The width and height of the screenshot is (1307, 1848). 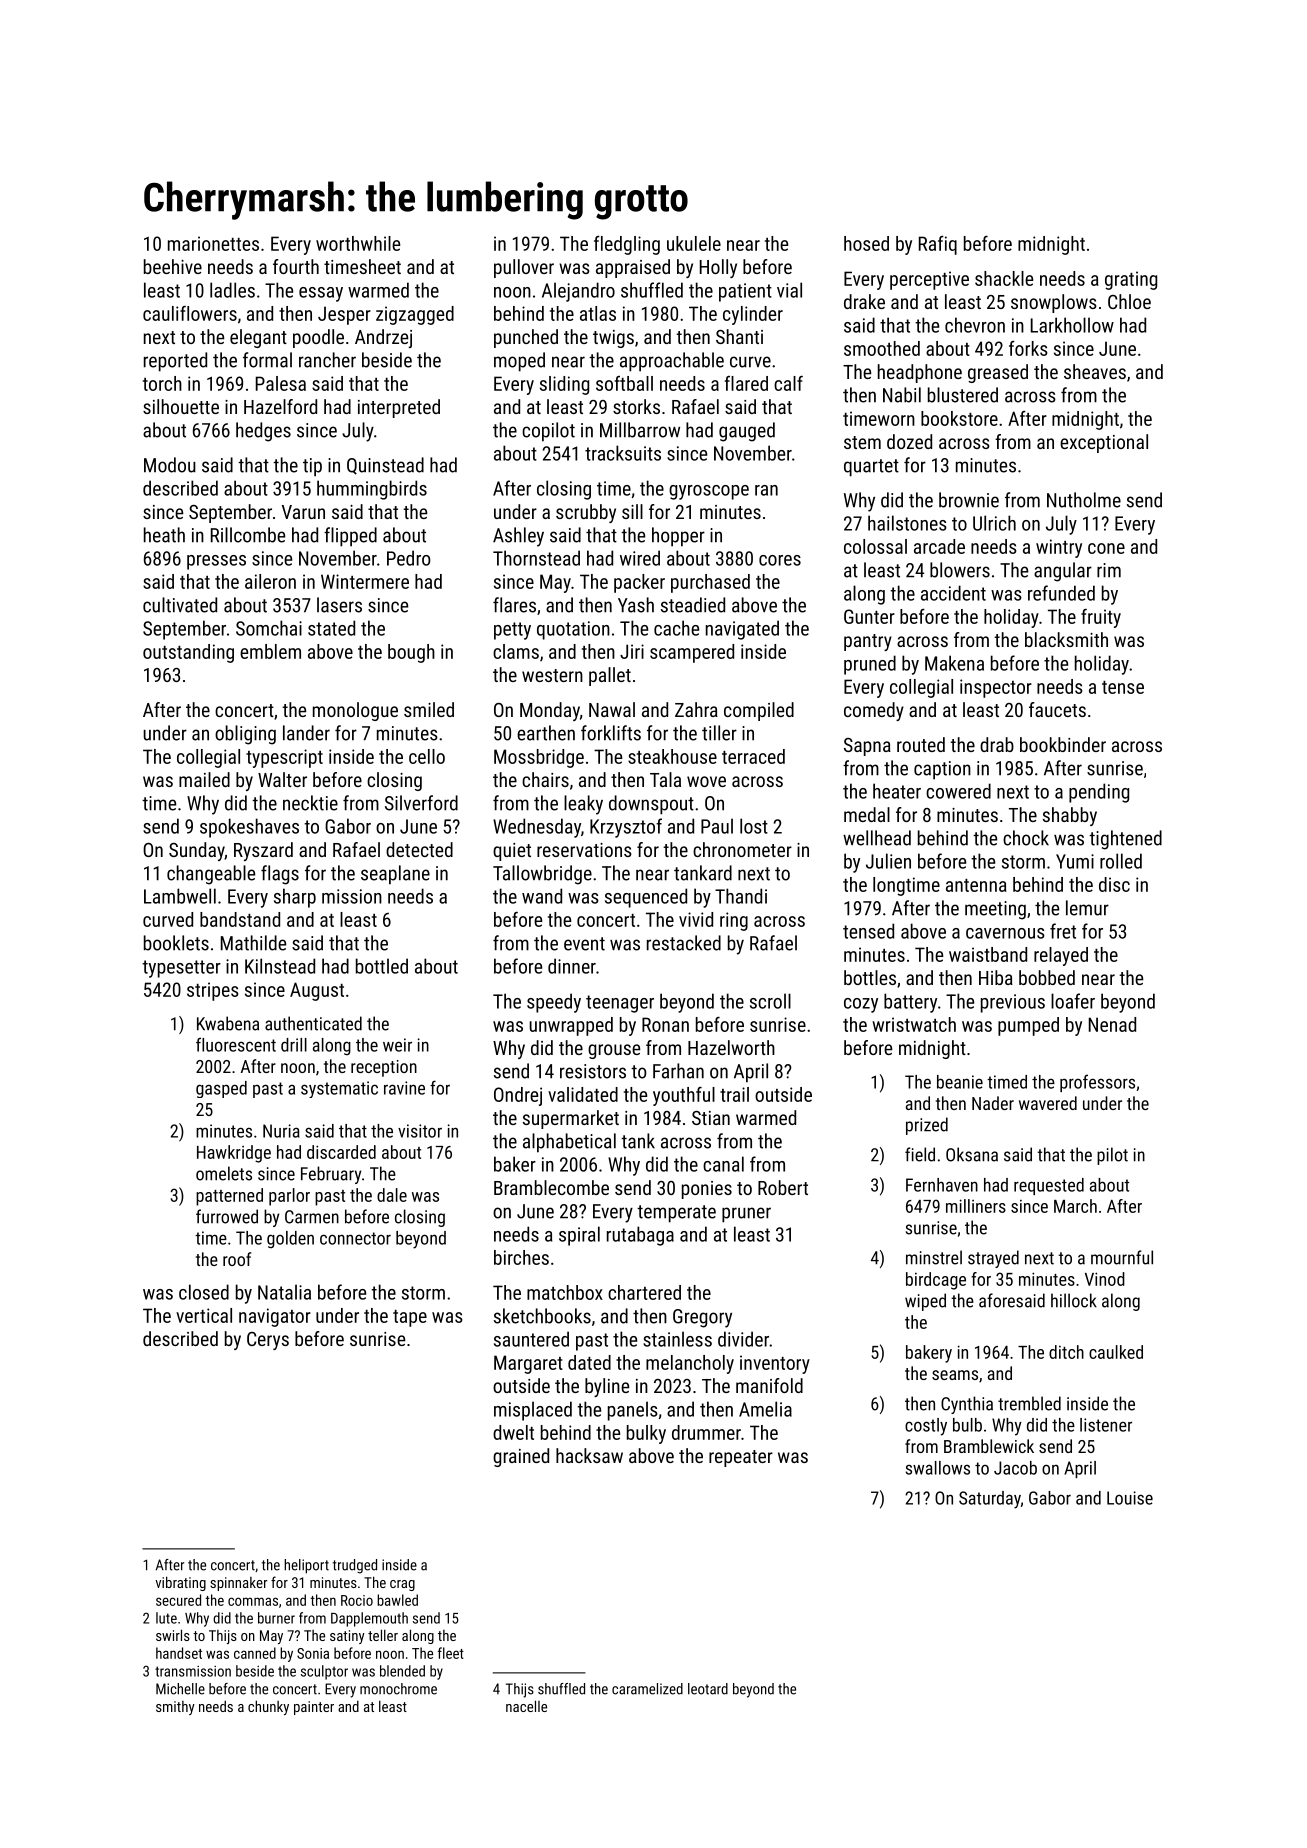 What do you see at coordinates (281, 383) in the screenshot?
I see `Palesa` at bounding box center [281, 383].
